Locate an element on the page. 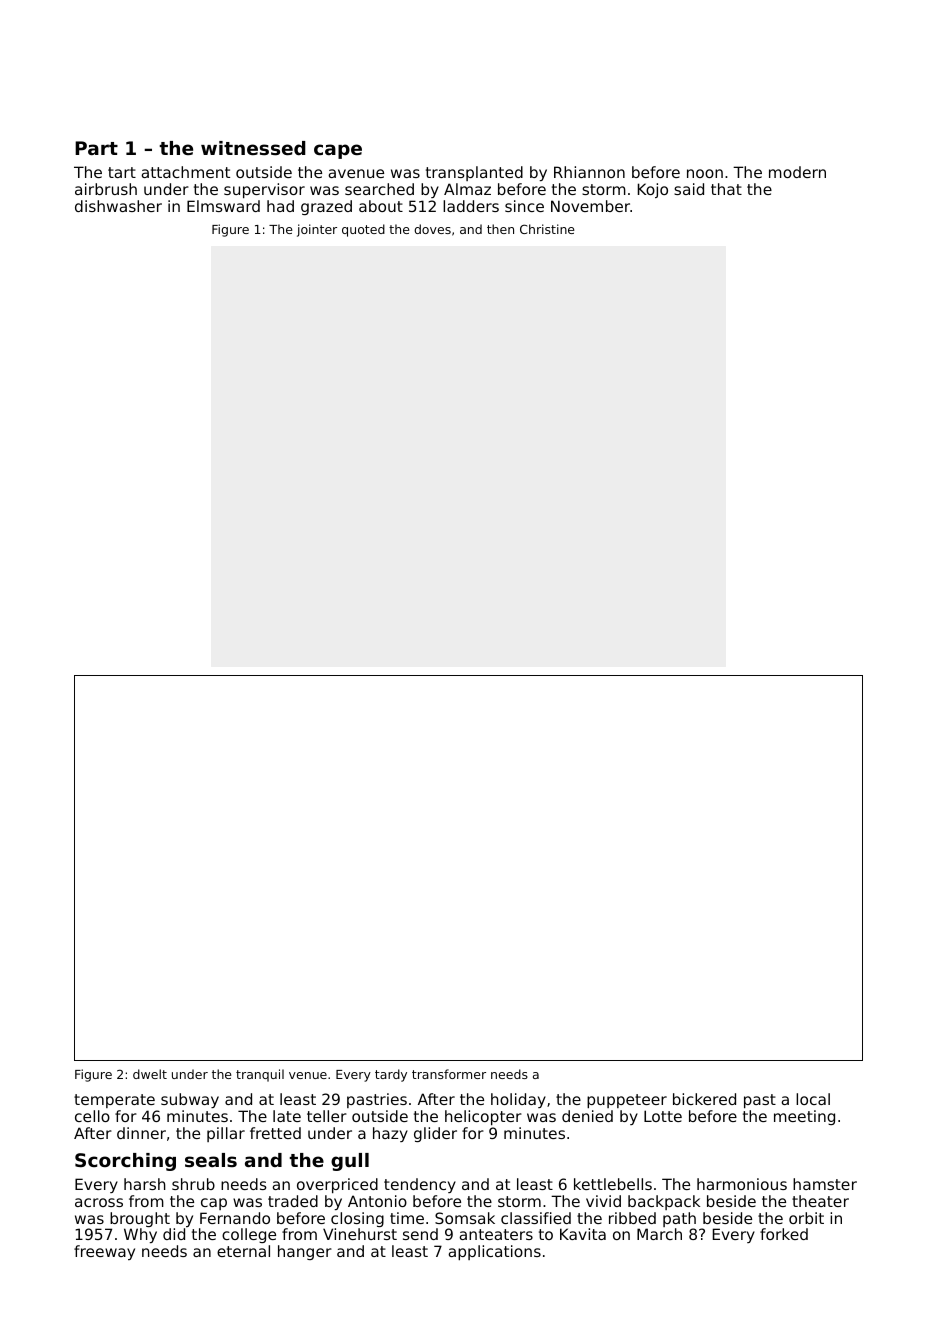 Image resolution: width=937 pixels, height=1331 pixels. jointer is located at coordinates (317, 230).
